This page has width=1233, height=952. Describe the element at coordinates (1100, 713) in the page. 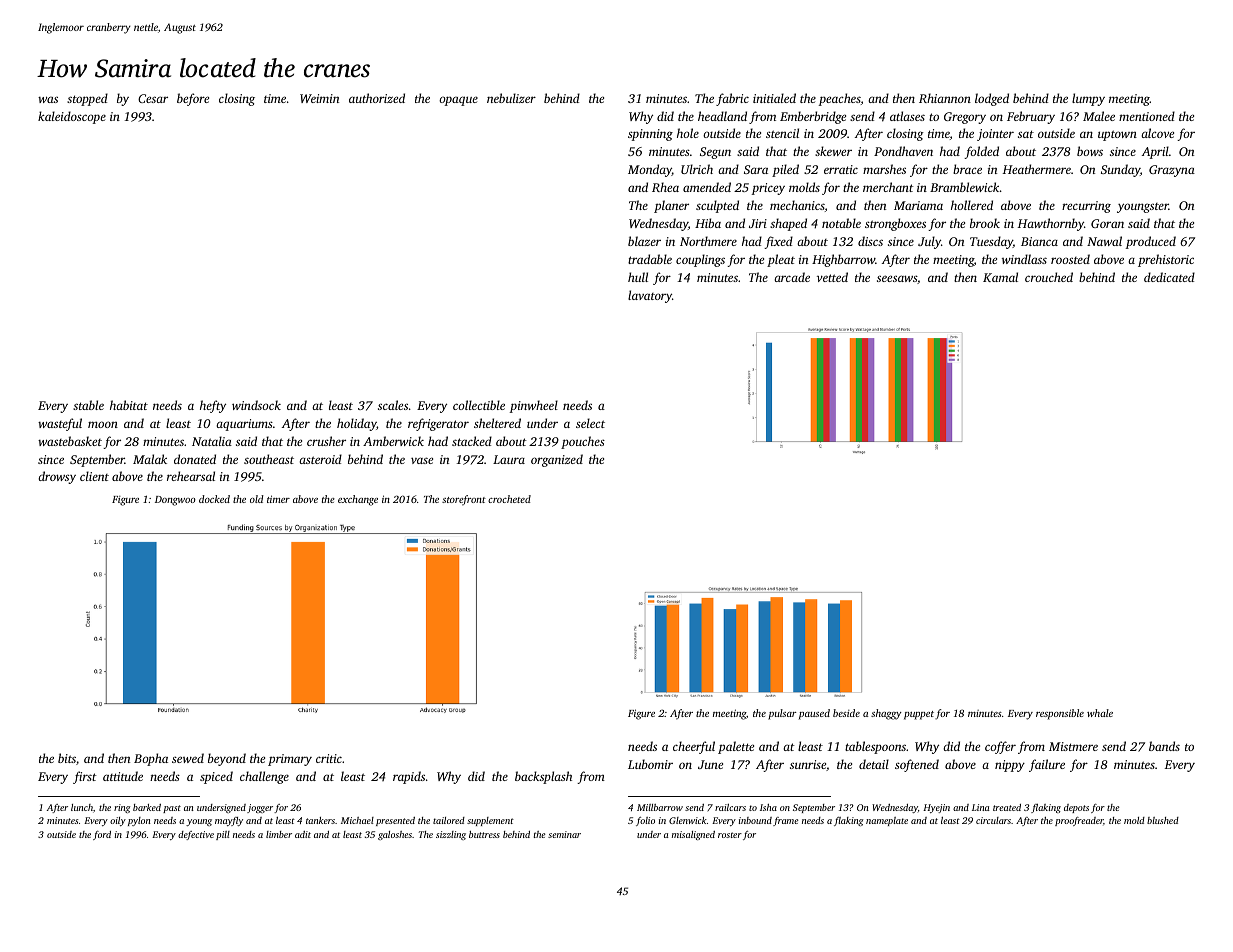

I see `whale` at that location.
